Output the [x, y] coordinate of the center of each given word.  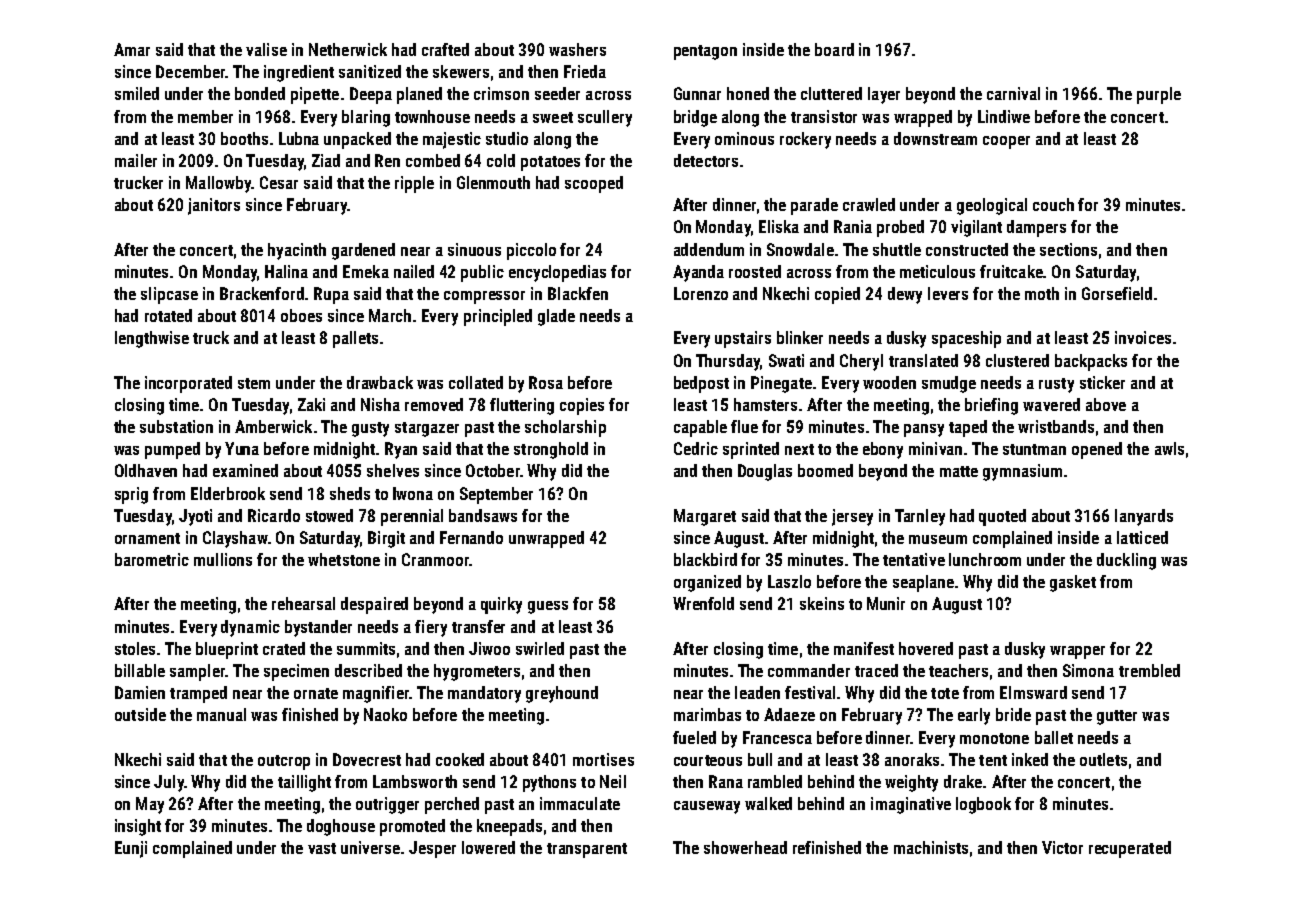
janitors [214, 206]
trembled [1149, 670]
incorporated [188, 384]
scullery [605, 118]
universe [370, 847]
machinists [931, 847]
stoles [135, 648]
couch [1053, 204]
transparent [587, 850]
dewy [905, 295]
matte [959, 471]
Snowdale [800, 249]
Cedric [696, 448]
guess [548, 607]
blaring [366, 118]
